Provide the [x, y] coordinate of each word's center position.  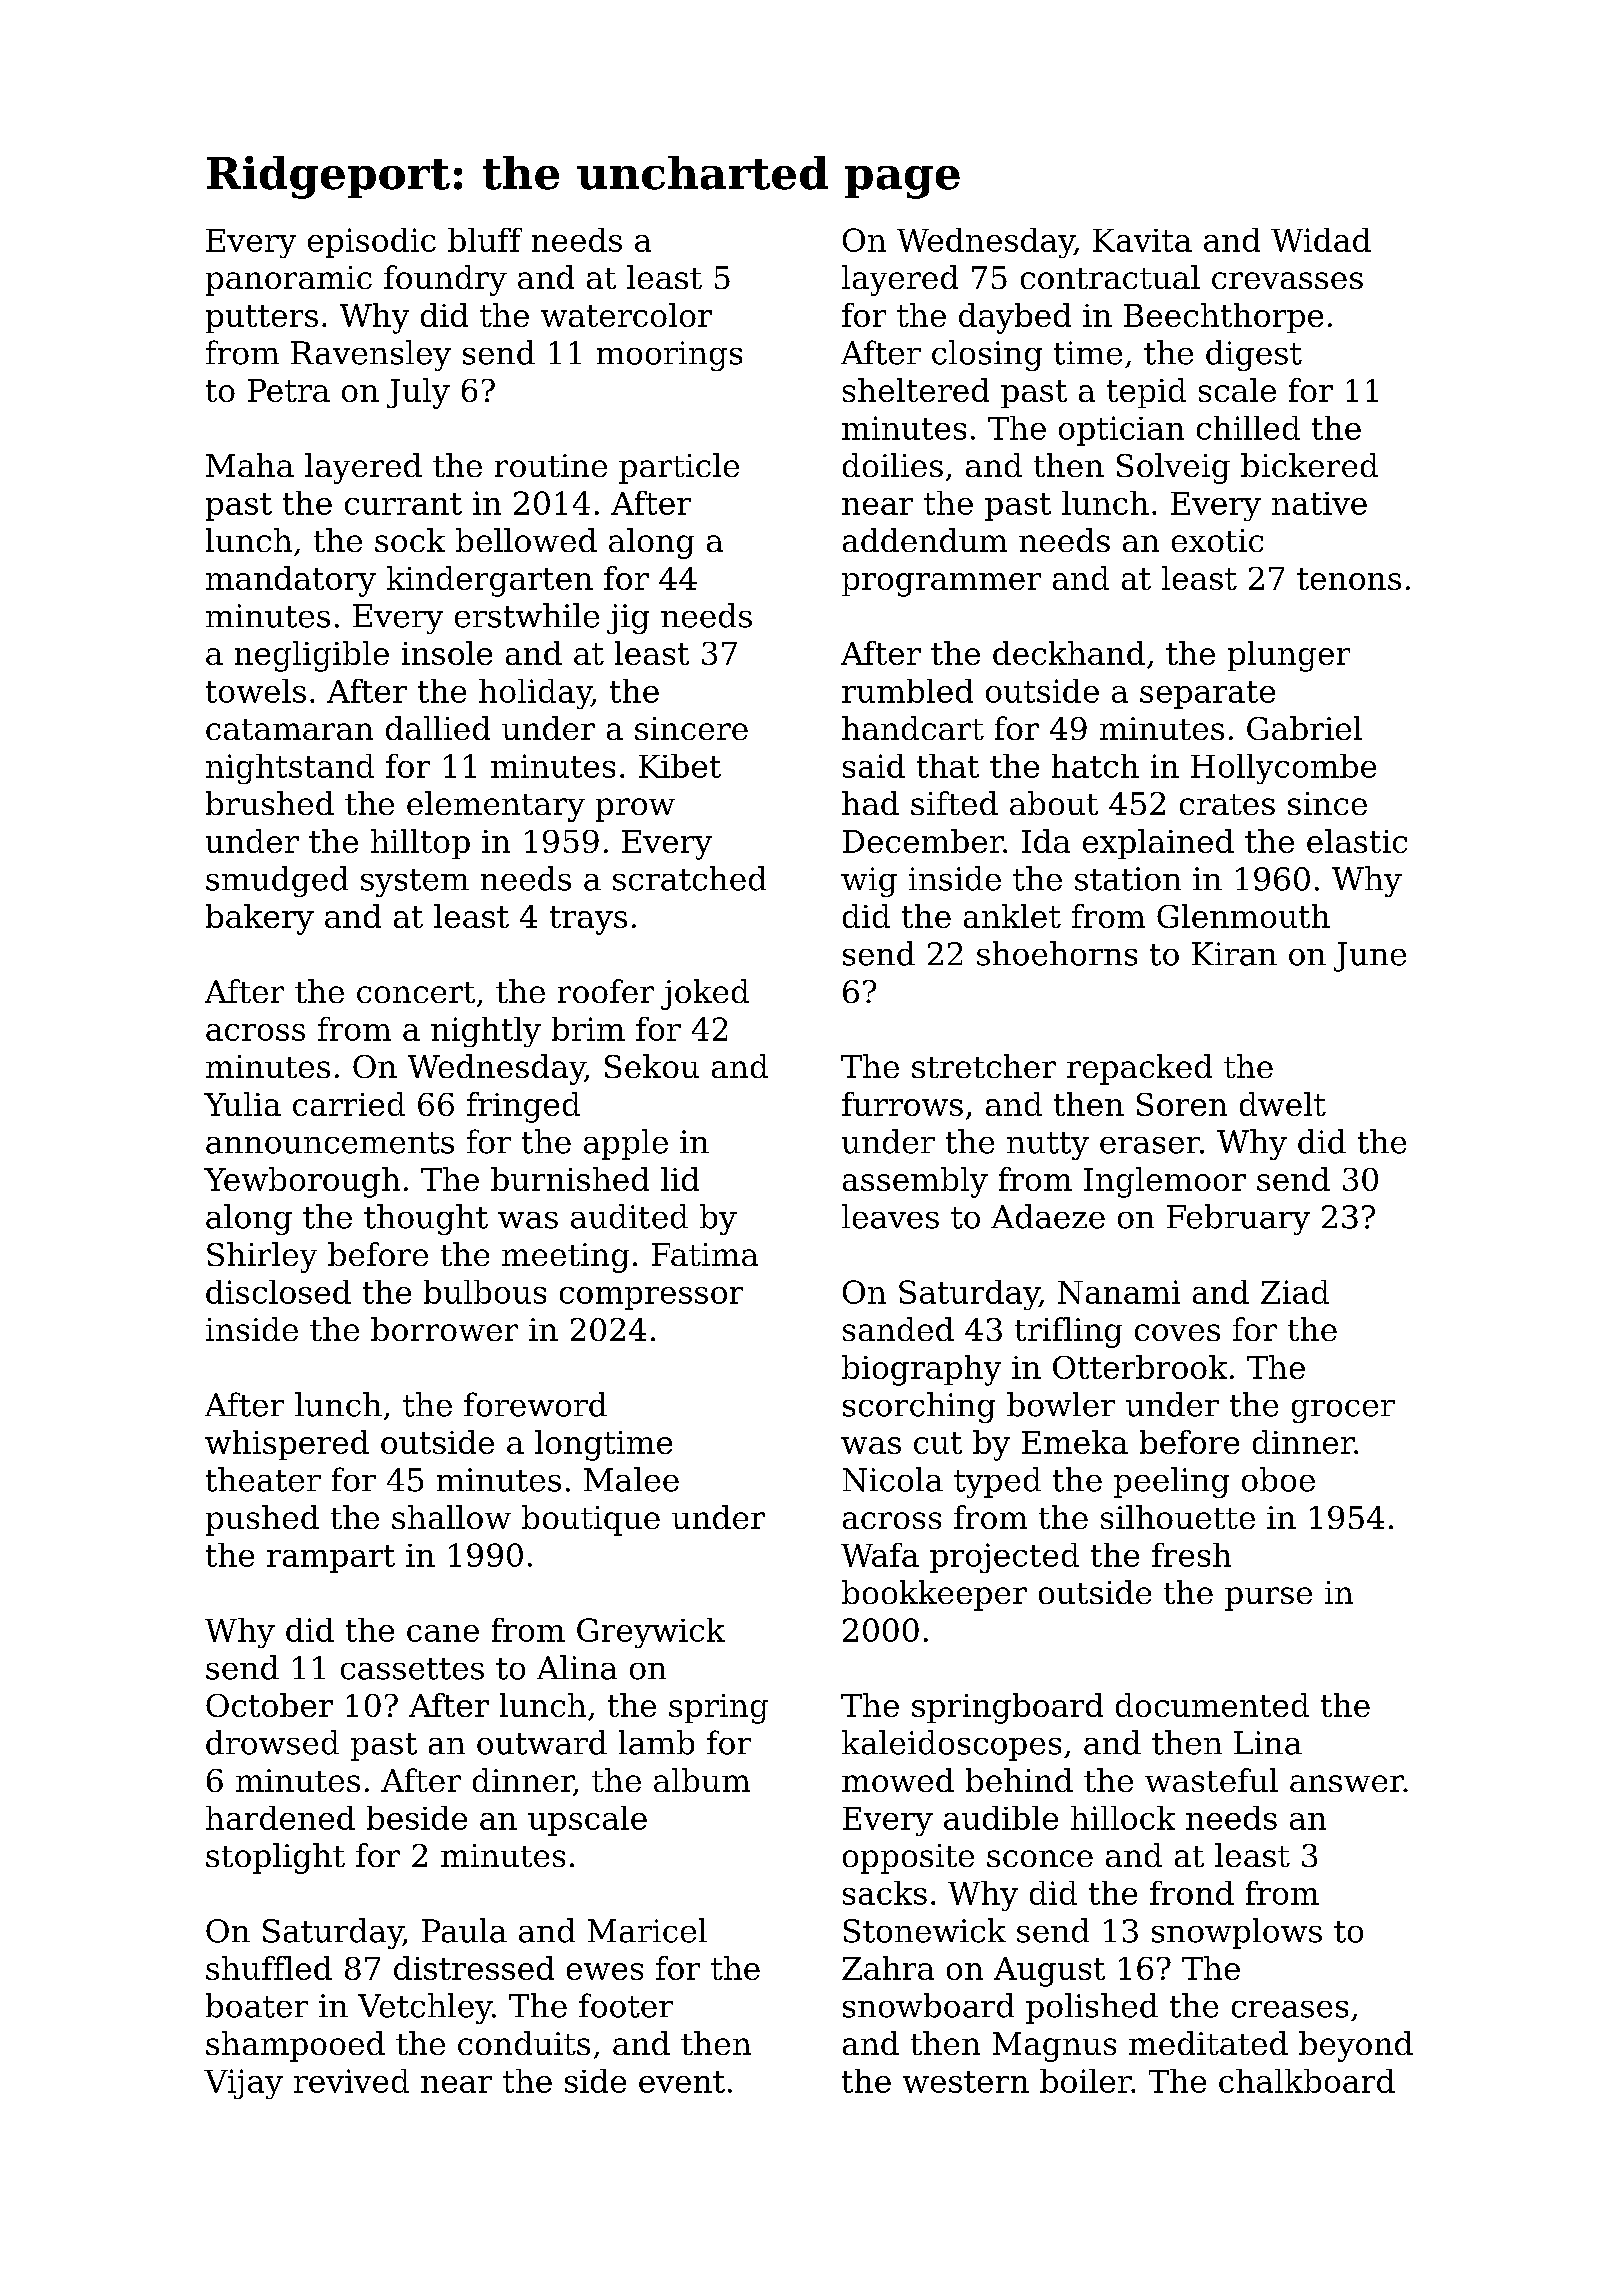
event [682, 2082]
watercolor [626, 315]
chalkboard [1307, 2081]
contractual [1110, 277]
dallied [438, 728]
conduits [524, 2043]
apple [626, 1144]
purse [1268, 1599]
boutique [591, 1520]
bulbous [485, 1292]
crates [1227, 804]
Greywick [651, 1633]
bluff [485, 240]
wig [869, 882]
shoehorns [1057, 953]
